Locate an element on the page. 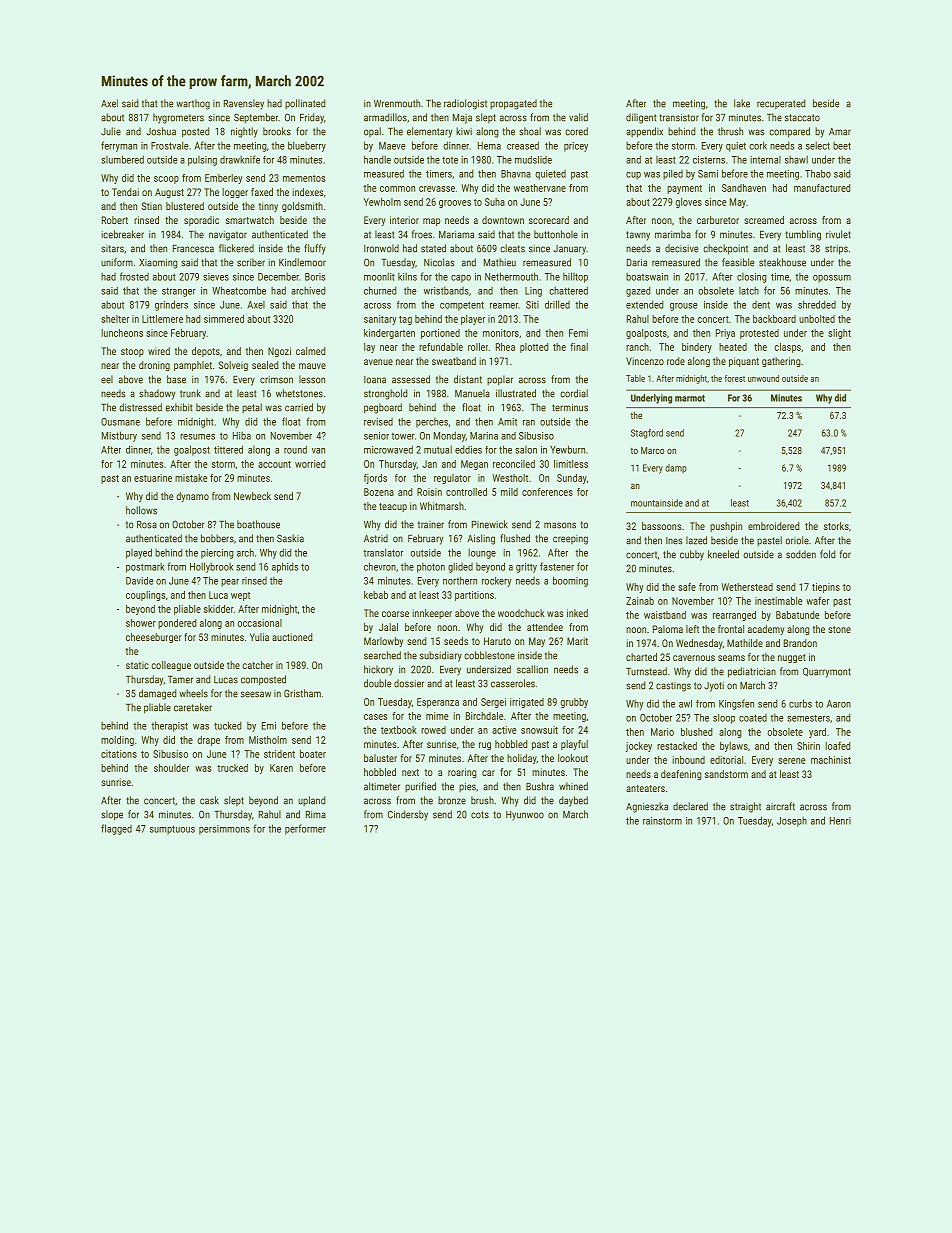  Megan is located at coordinates (474, 465).
